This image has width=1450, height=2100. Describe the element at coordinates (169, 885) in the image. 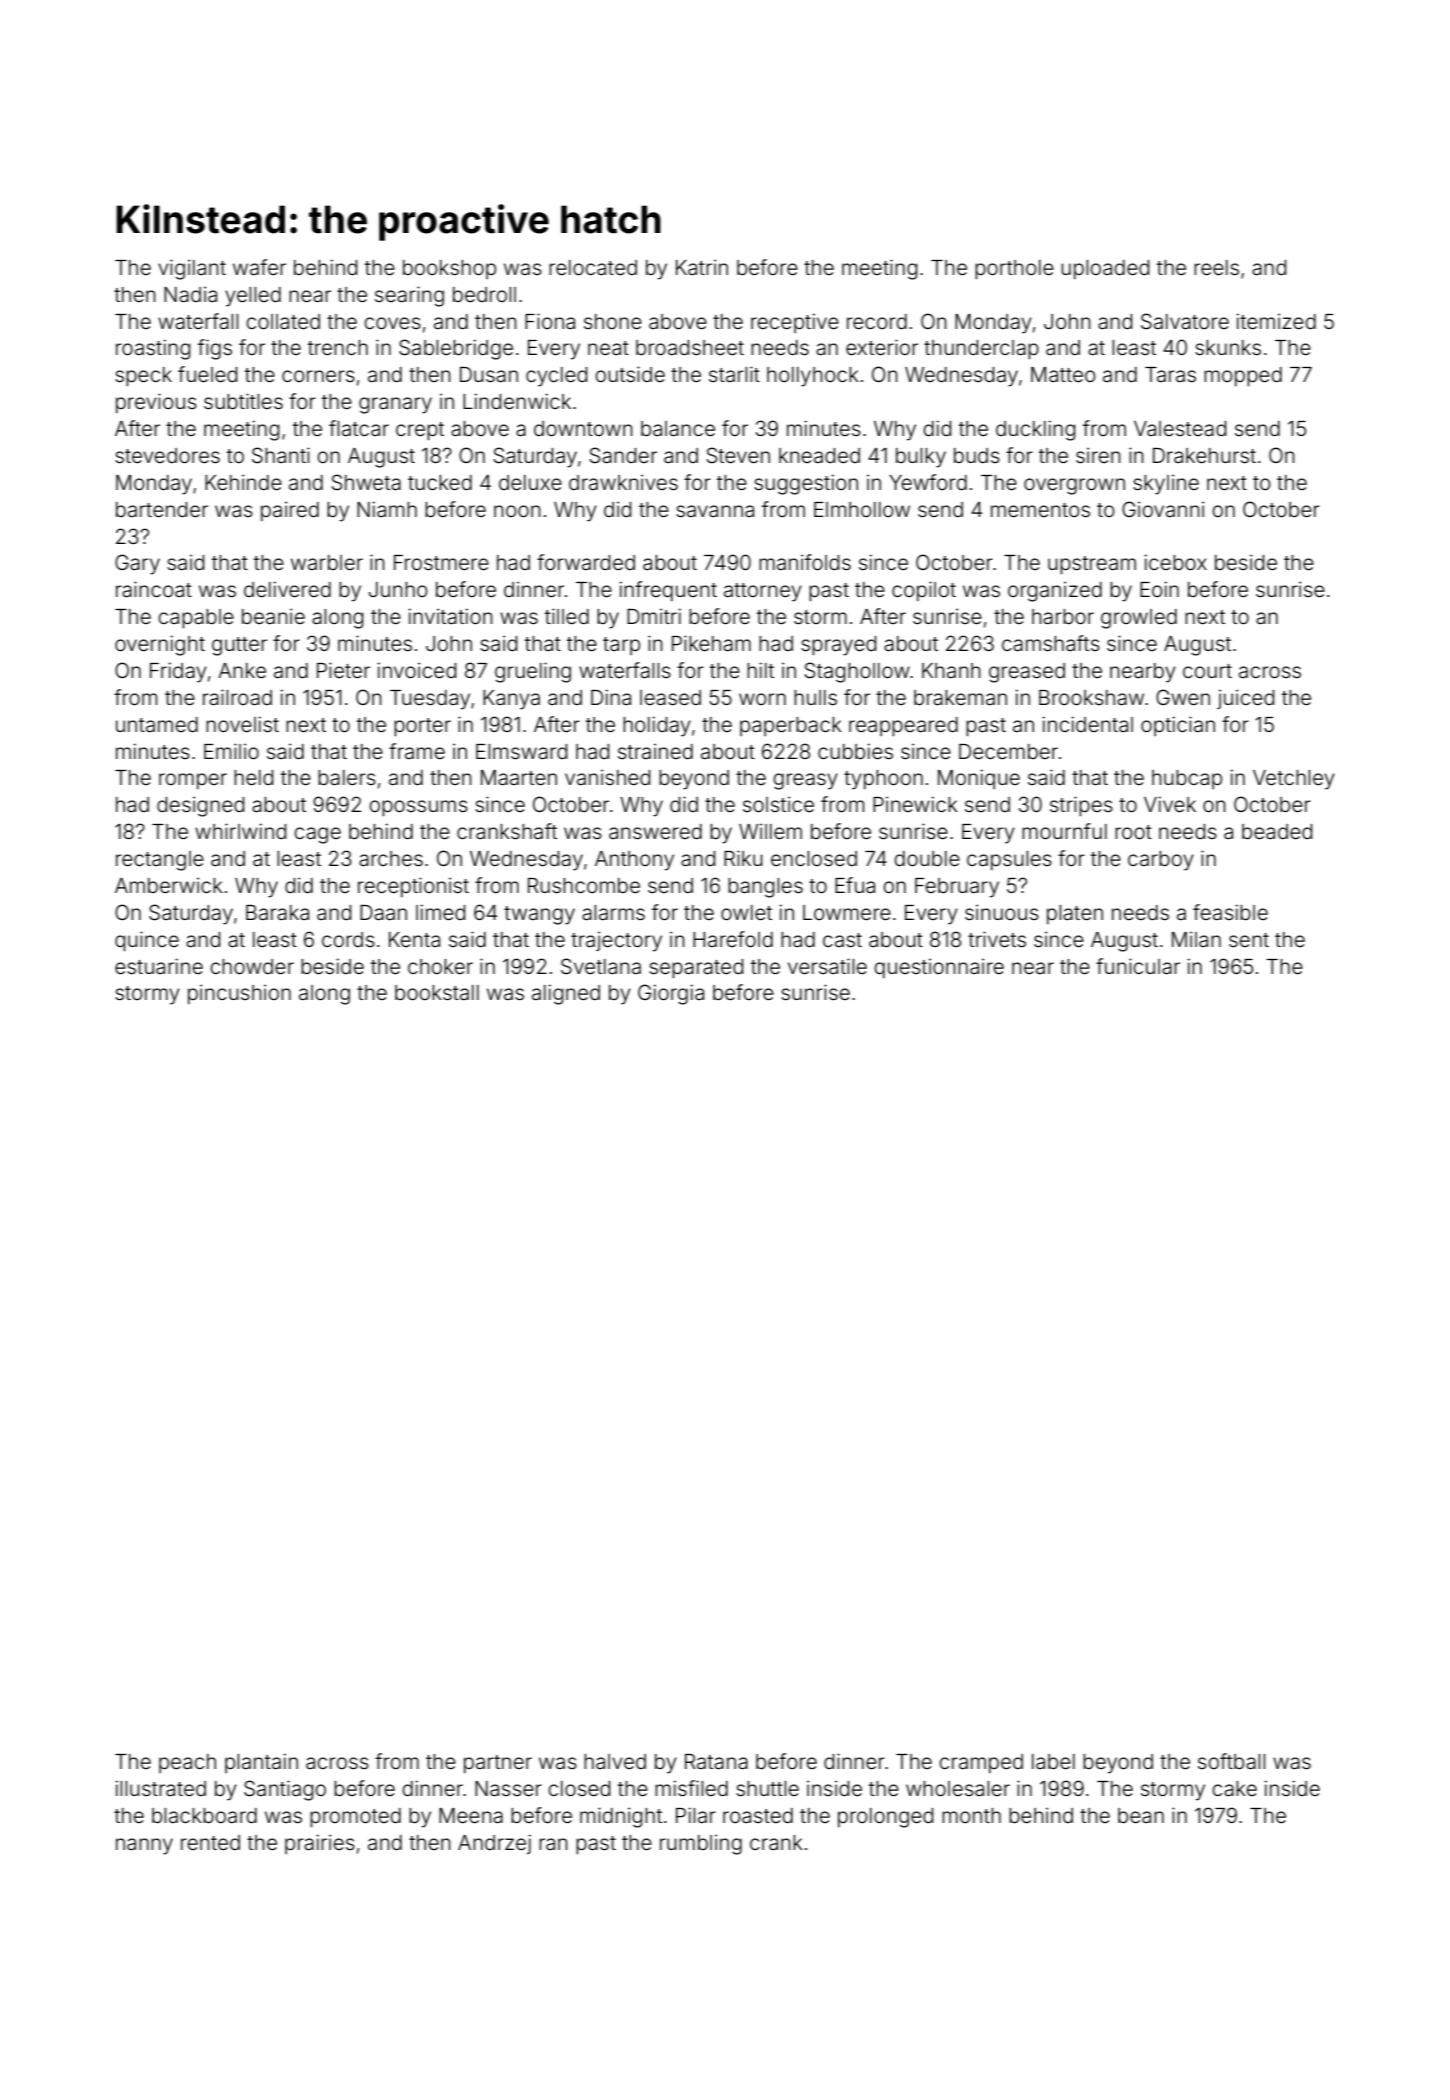

I see `Amberwick` at that location.
